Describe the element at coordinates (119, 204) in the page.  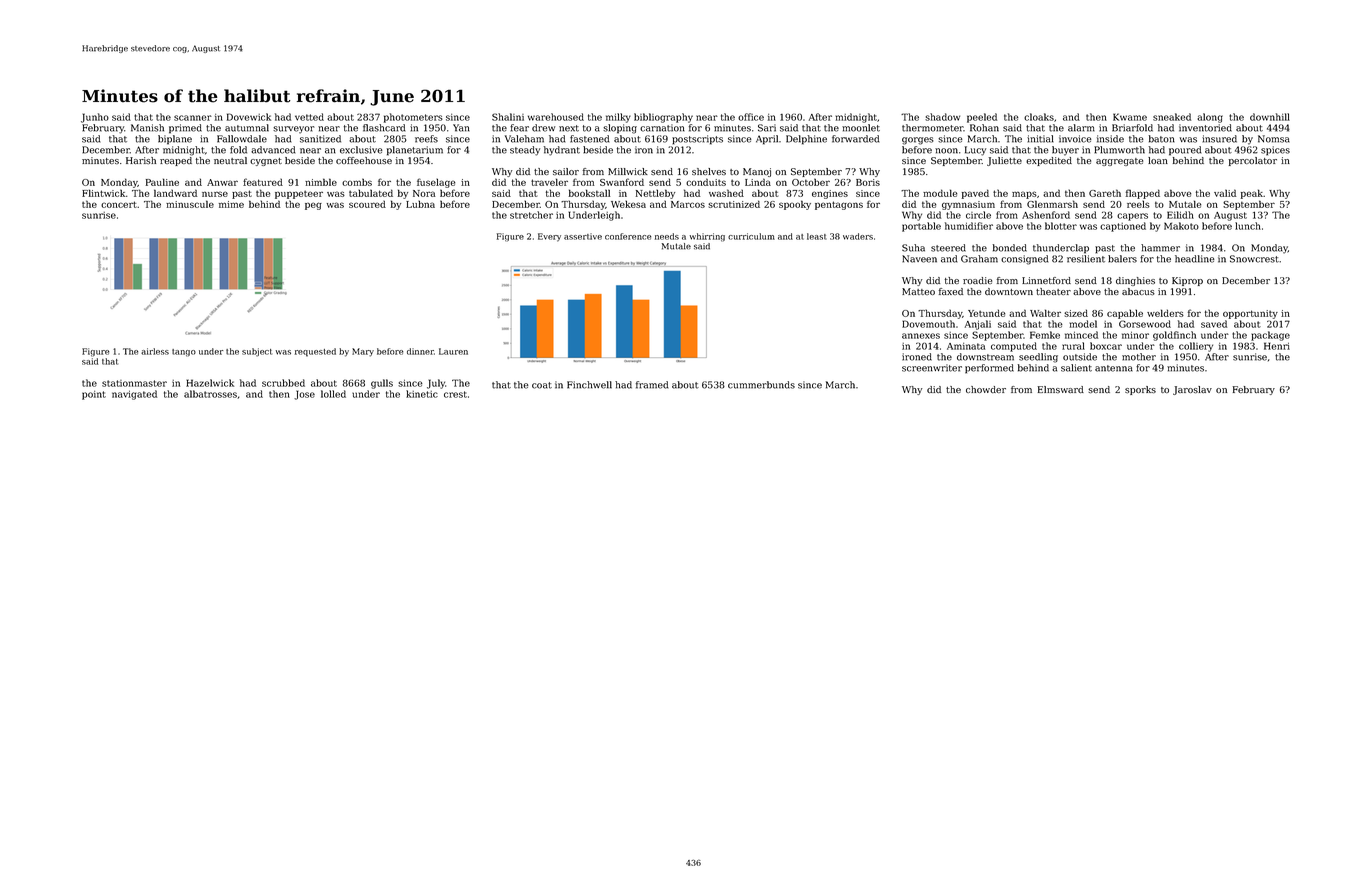
I see `concert` at that location.
